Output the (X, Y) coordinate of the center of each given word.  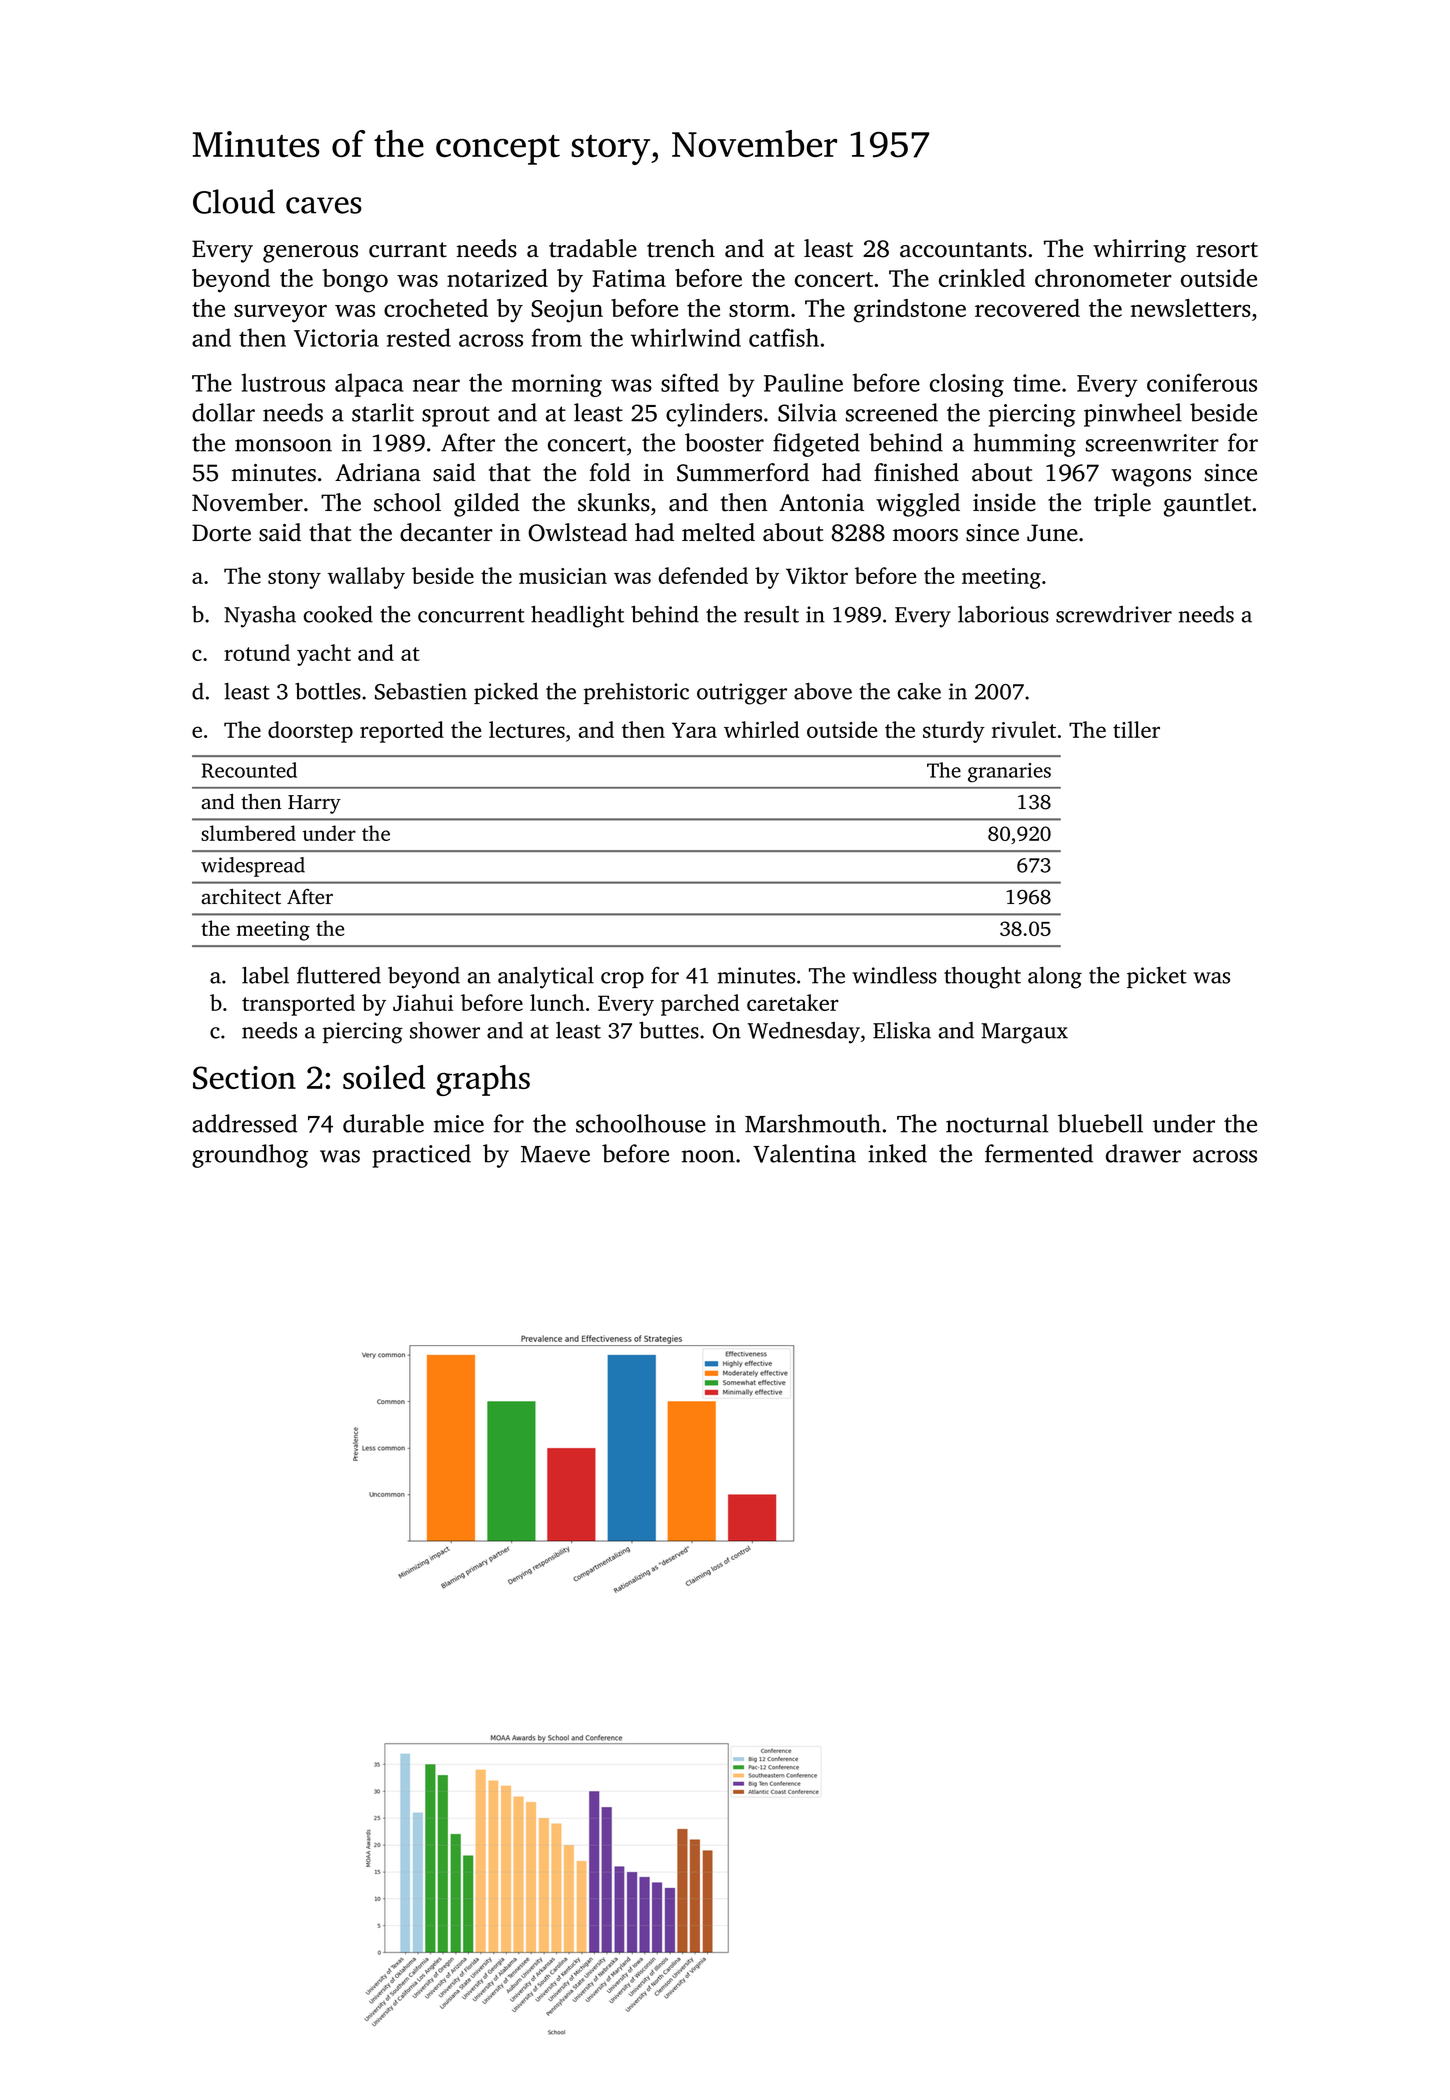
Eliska (902, 1030)
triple (1122, 505)
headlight (577, 617)
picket (1157, 977)
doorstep (310, 732)
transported (298, 1005)
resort (1227, 250)
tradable (593, 248)
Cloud (234, 201)
